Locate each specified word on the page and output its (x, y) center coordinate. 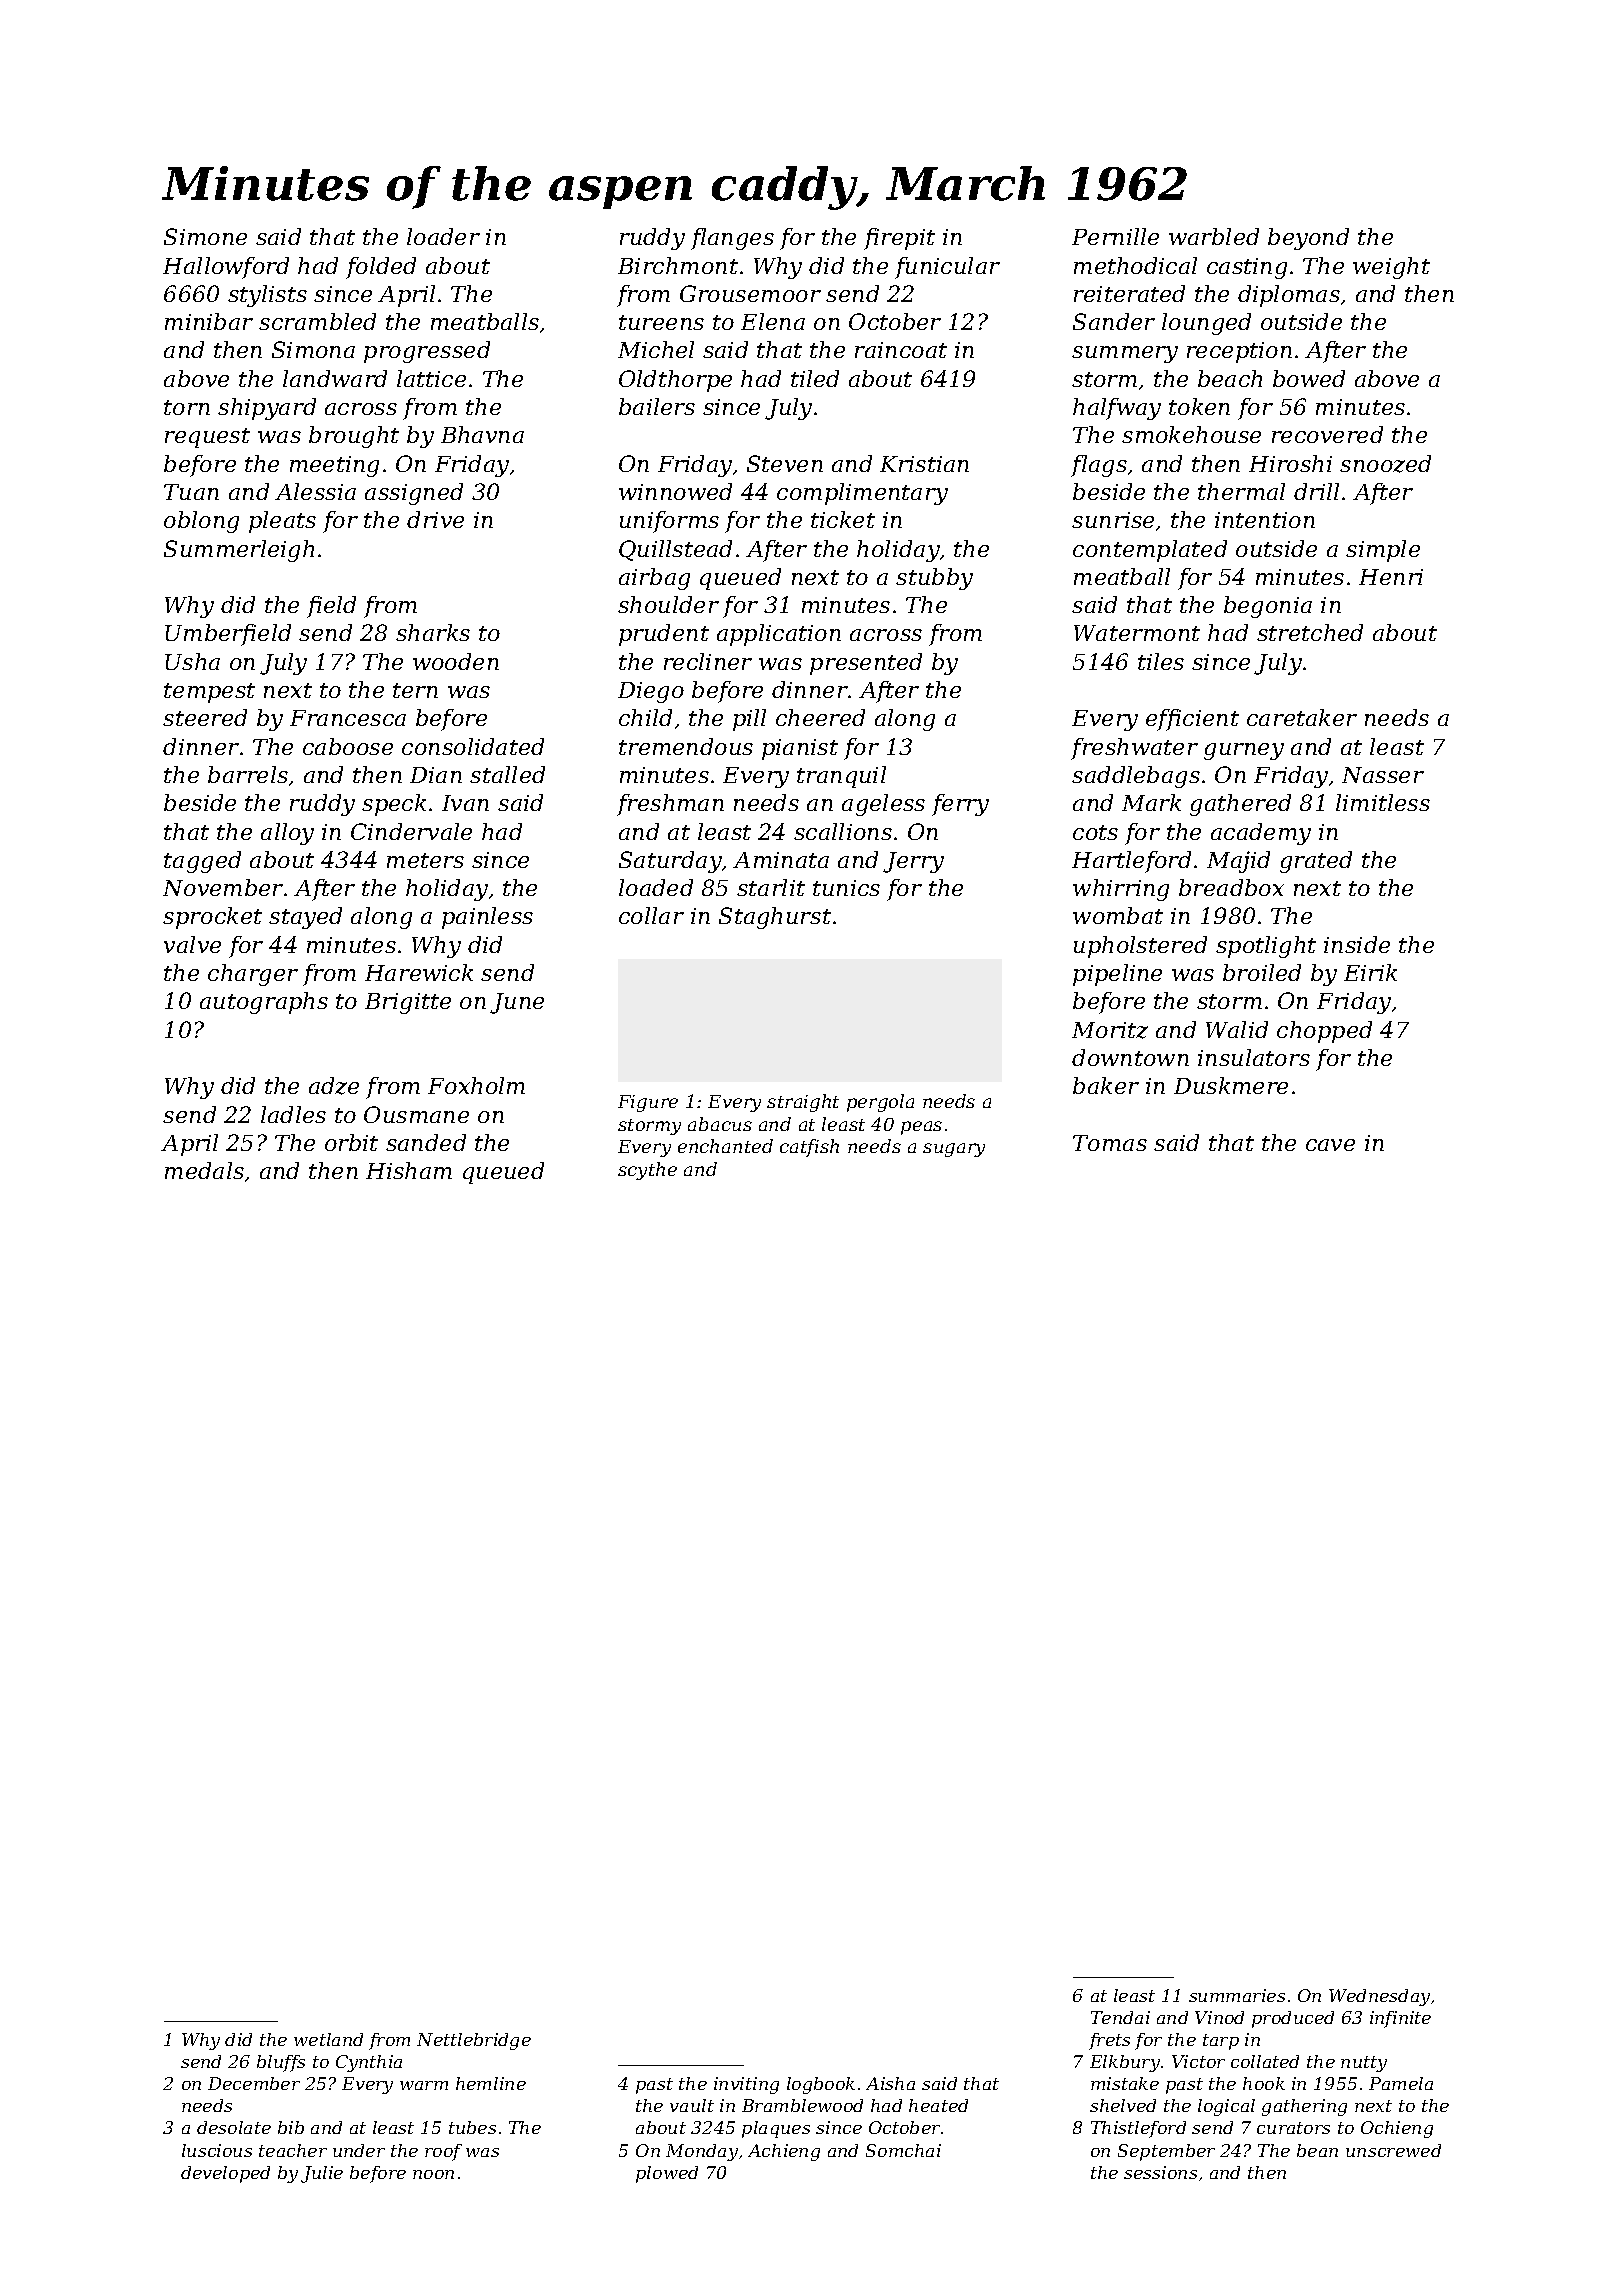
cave (1330, 1145)
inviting (746, 2085)
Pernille (1115, 236)
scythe (647, 1171)
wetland (328, 2039)
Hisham (409, 1170)
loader (443, 236)
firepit (899, 239)
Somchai (903, 2150)
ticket (843, 519)
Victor (1198, 2061)
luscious (217, 2150)
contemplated (1150, 551)
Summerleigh (239, 551)
